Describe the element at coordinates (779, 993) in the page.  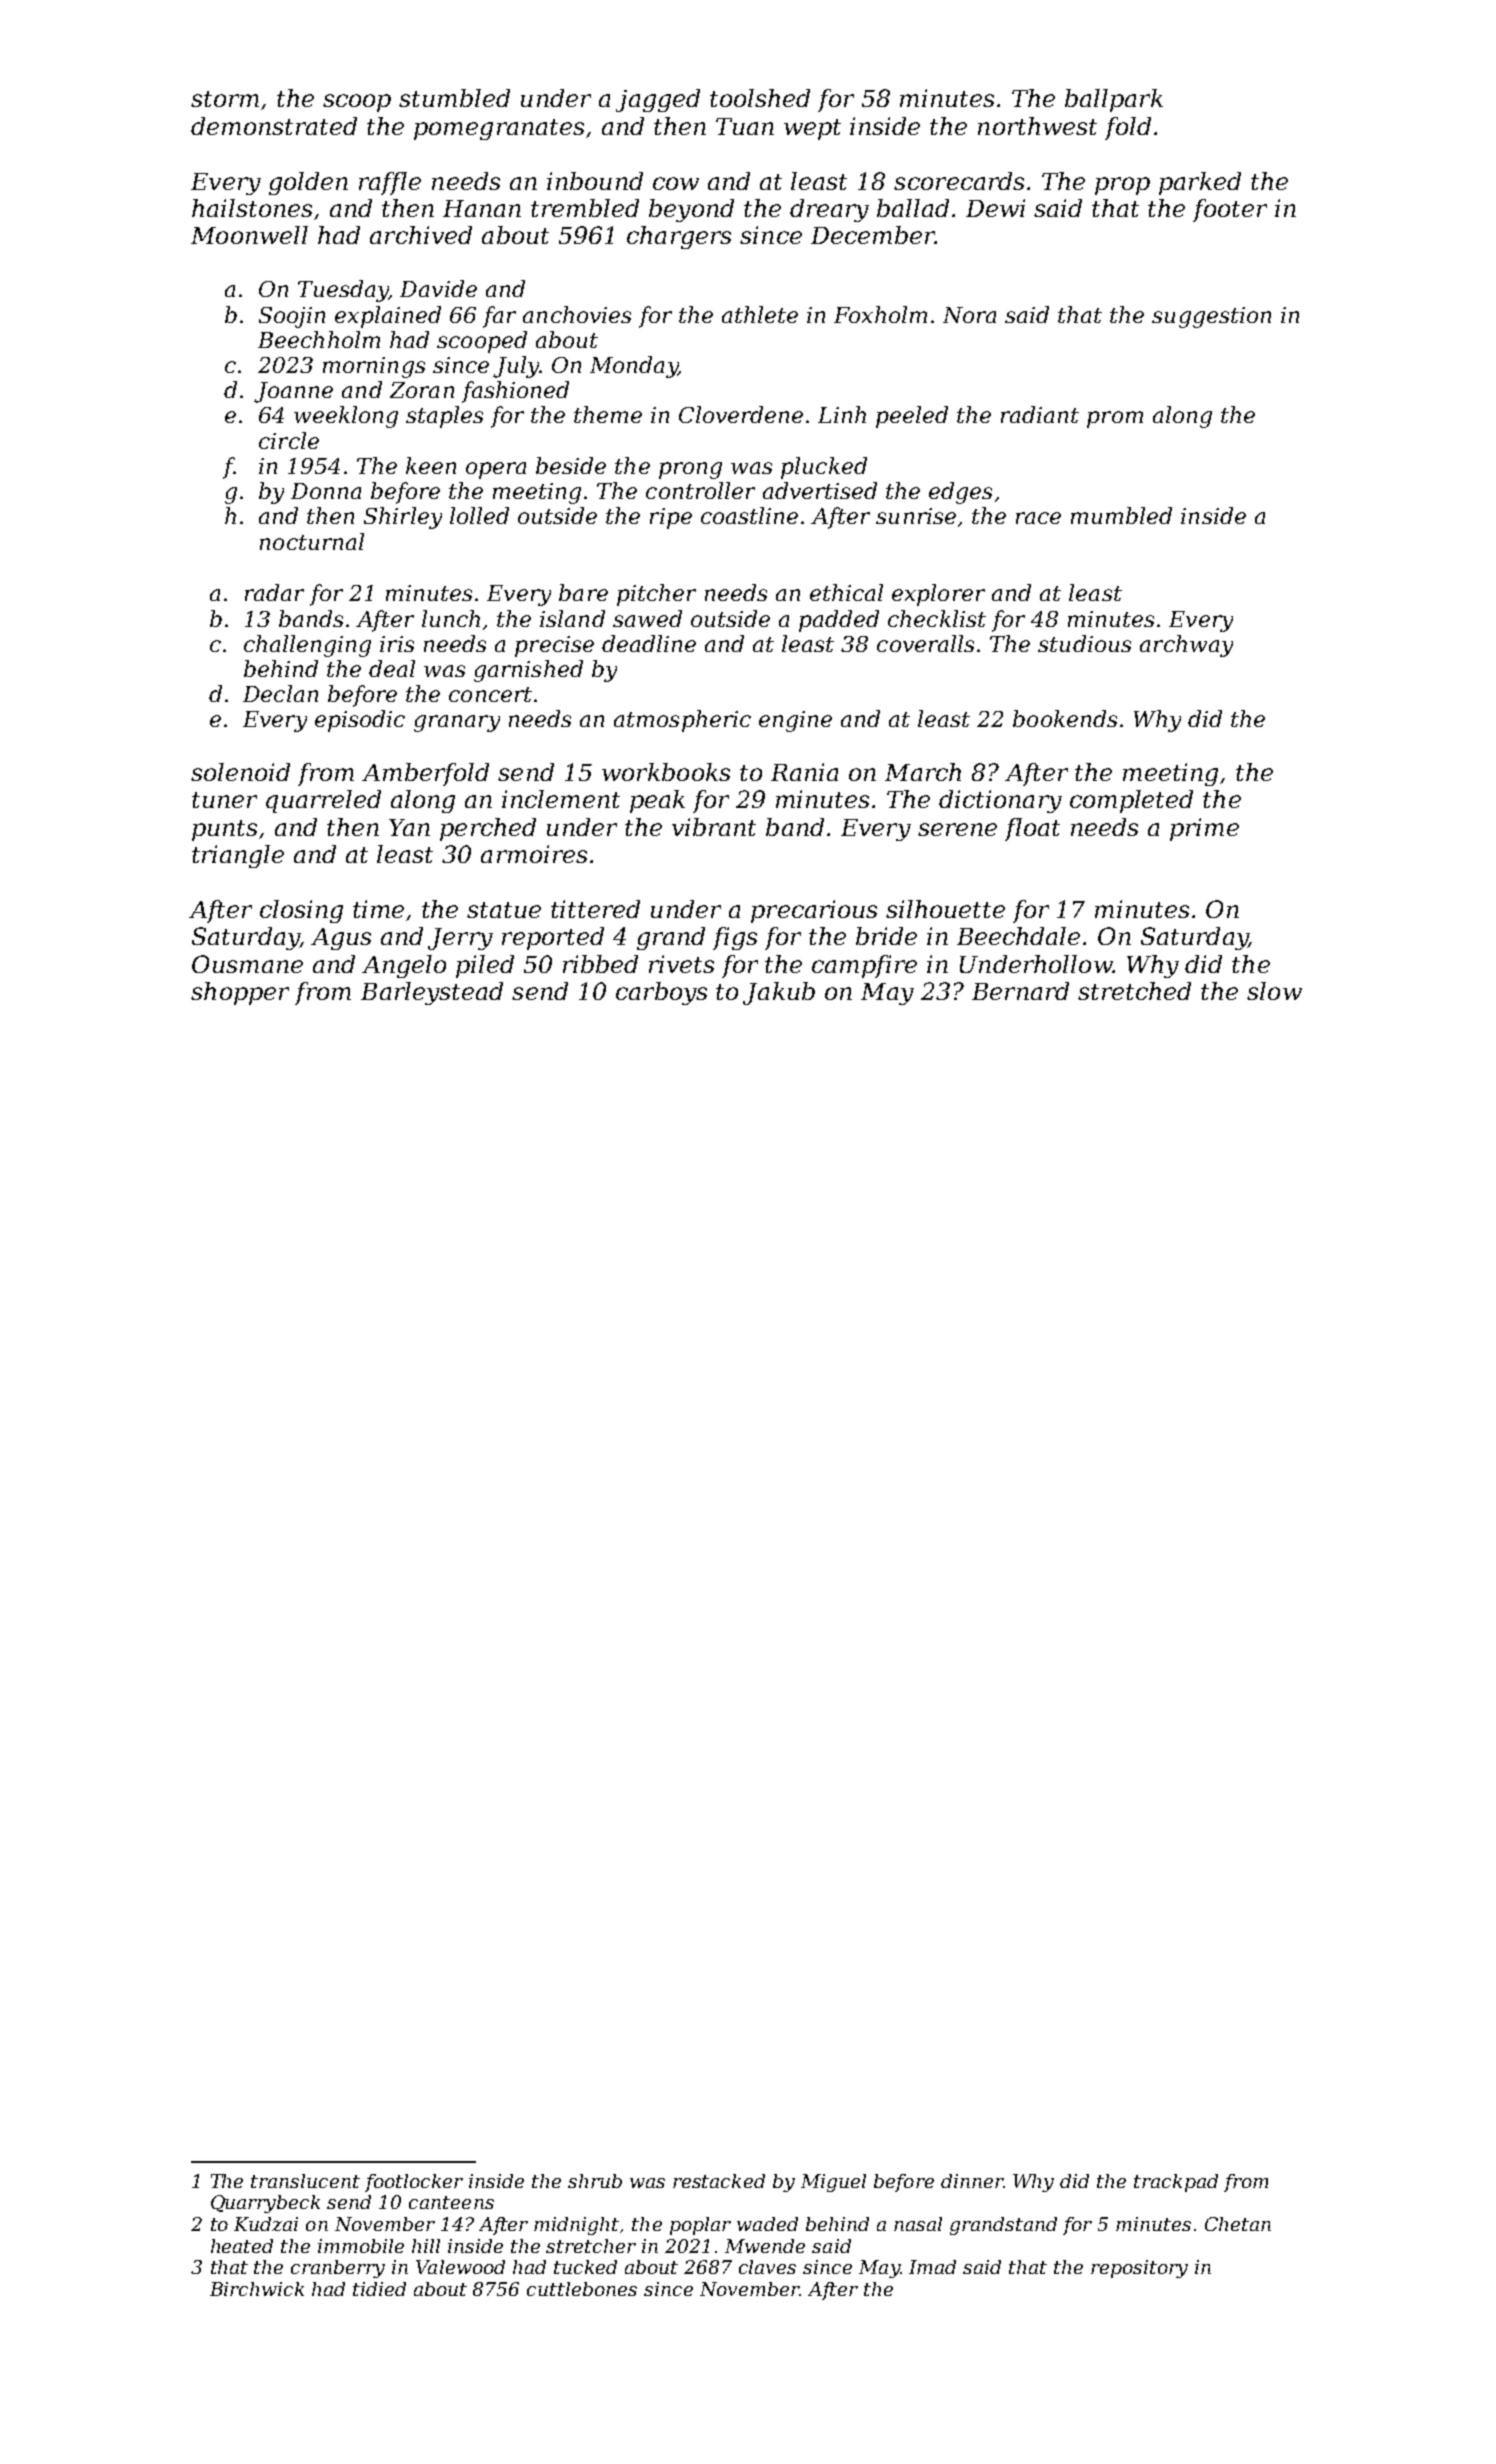
I see `Jakub` at that location.
